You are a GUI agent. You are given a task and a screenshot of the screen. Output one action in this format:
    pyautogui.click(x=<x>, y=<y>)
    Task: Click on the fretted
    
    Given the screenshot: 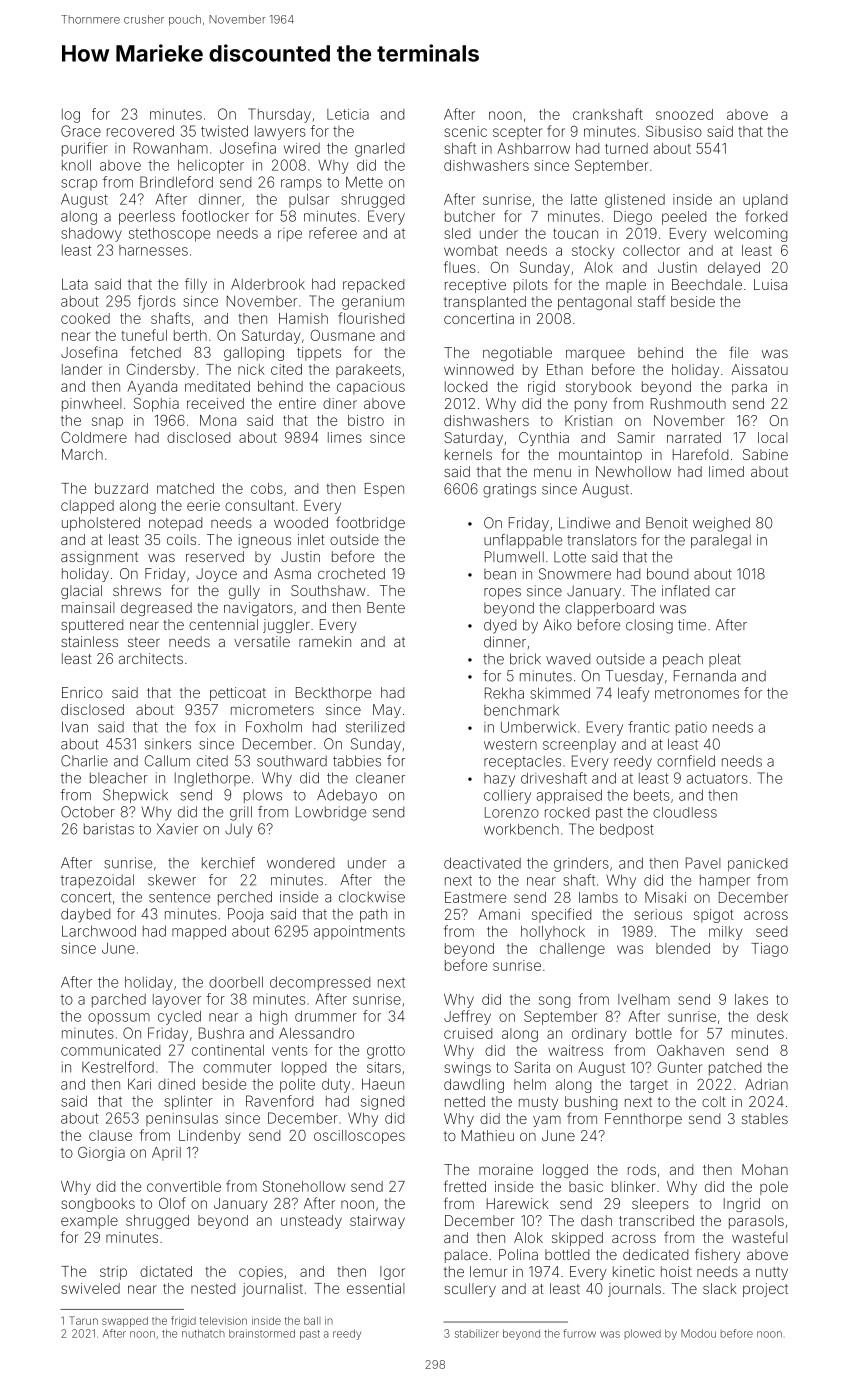 What is the action you would take?
    pyautogui.click(x=465, y=1186)
